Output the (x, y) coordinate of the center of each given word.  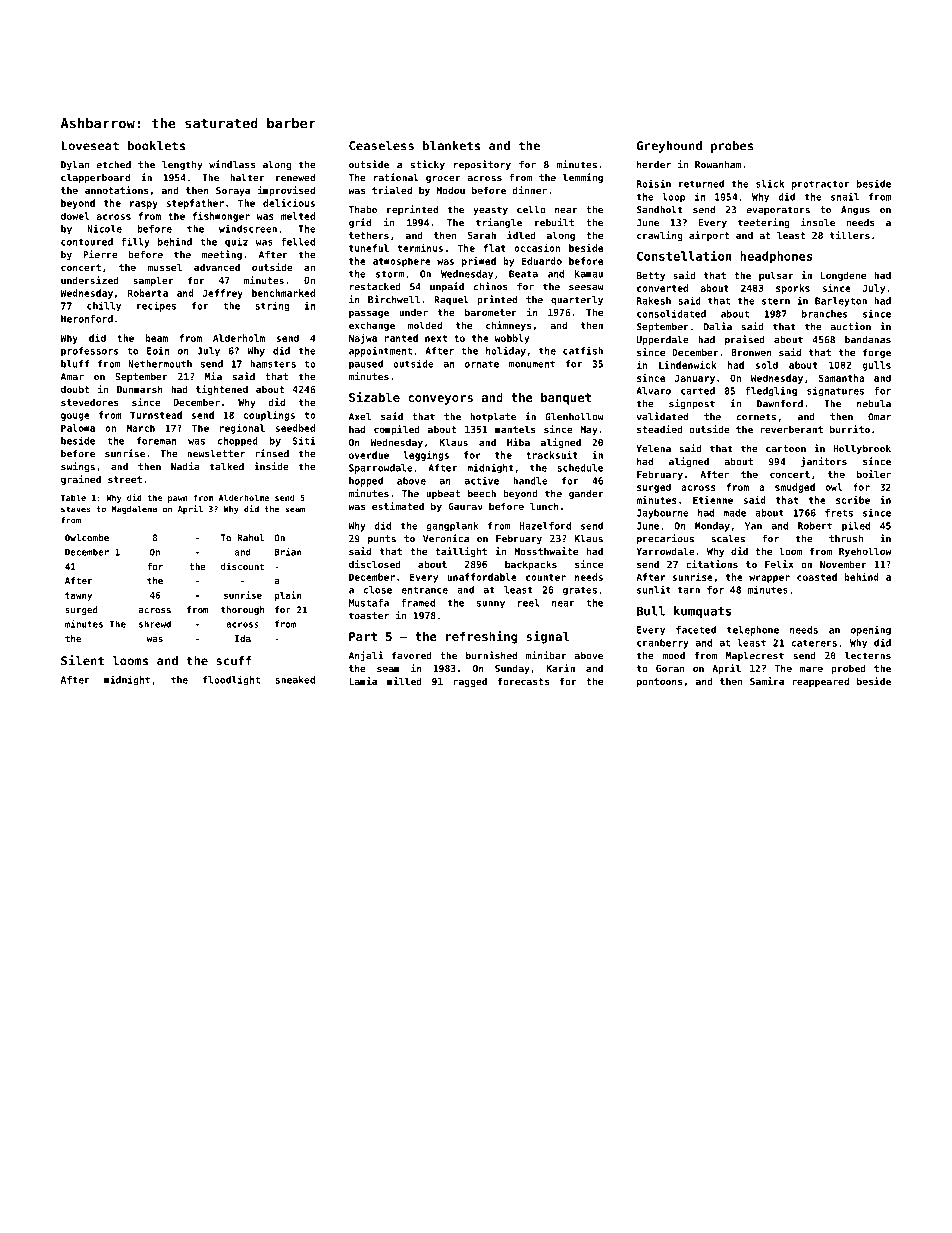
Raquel (451, 301)
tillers (850, 235)
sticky (428, 165)
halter (247, 178)
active (482, 480)
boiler (874, 474)
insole (818, 222)
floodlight (231, 680)
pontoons (660, 682)
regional (242, 429)
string (272, 306)
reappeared (820, 682)
